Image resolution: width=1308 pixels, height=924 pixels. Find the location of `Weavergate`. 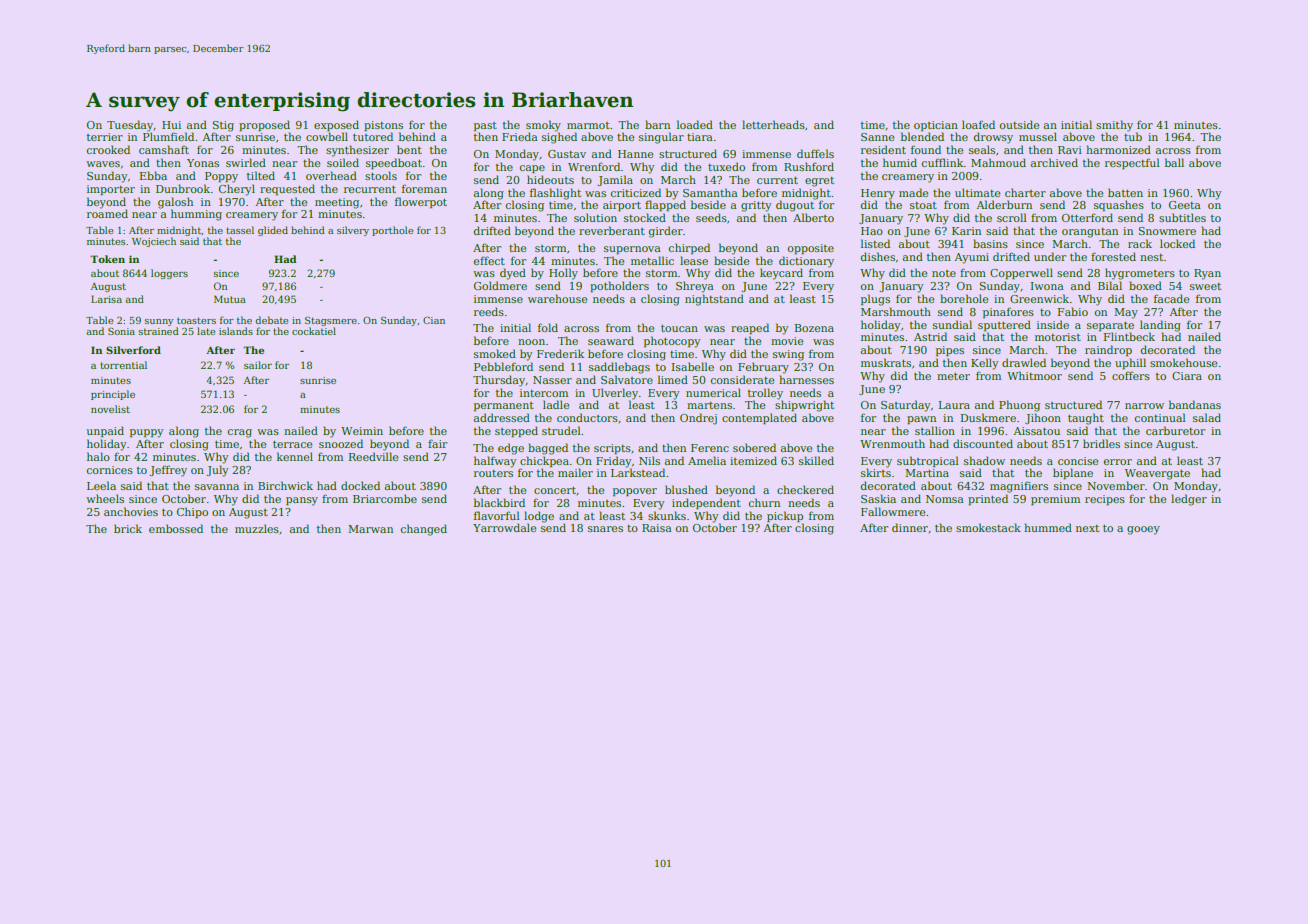

Weavergate is located at coordinates (1157, 474).
